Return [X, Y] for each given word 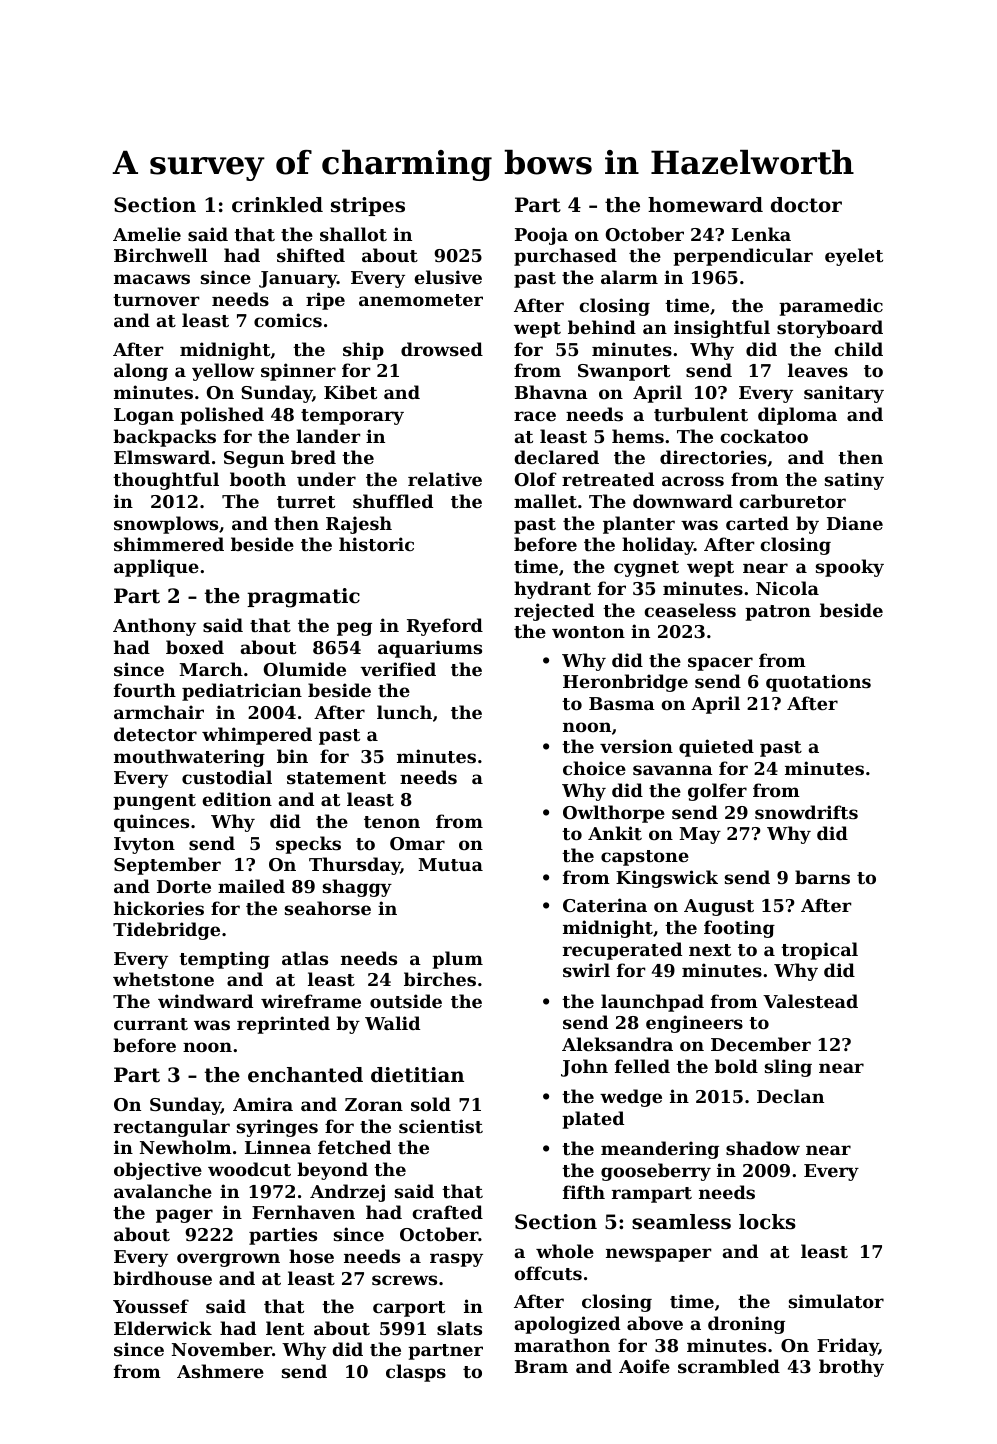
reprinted [283, 1025]
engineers [694, 1024]
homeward [705, 205]
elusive [448, 277]
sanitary [844, 394]
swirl [586, 970]
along [141, 372]
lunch [404, 712]
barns [822, 877]
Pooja [541, 236]
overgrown [228, 1260]
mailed [251, 886]
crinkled [277, 205]
